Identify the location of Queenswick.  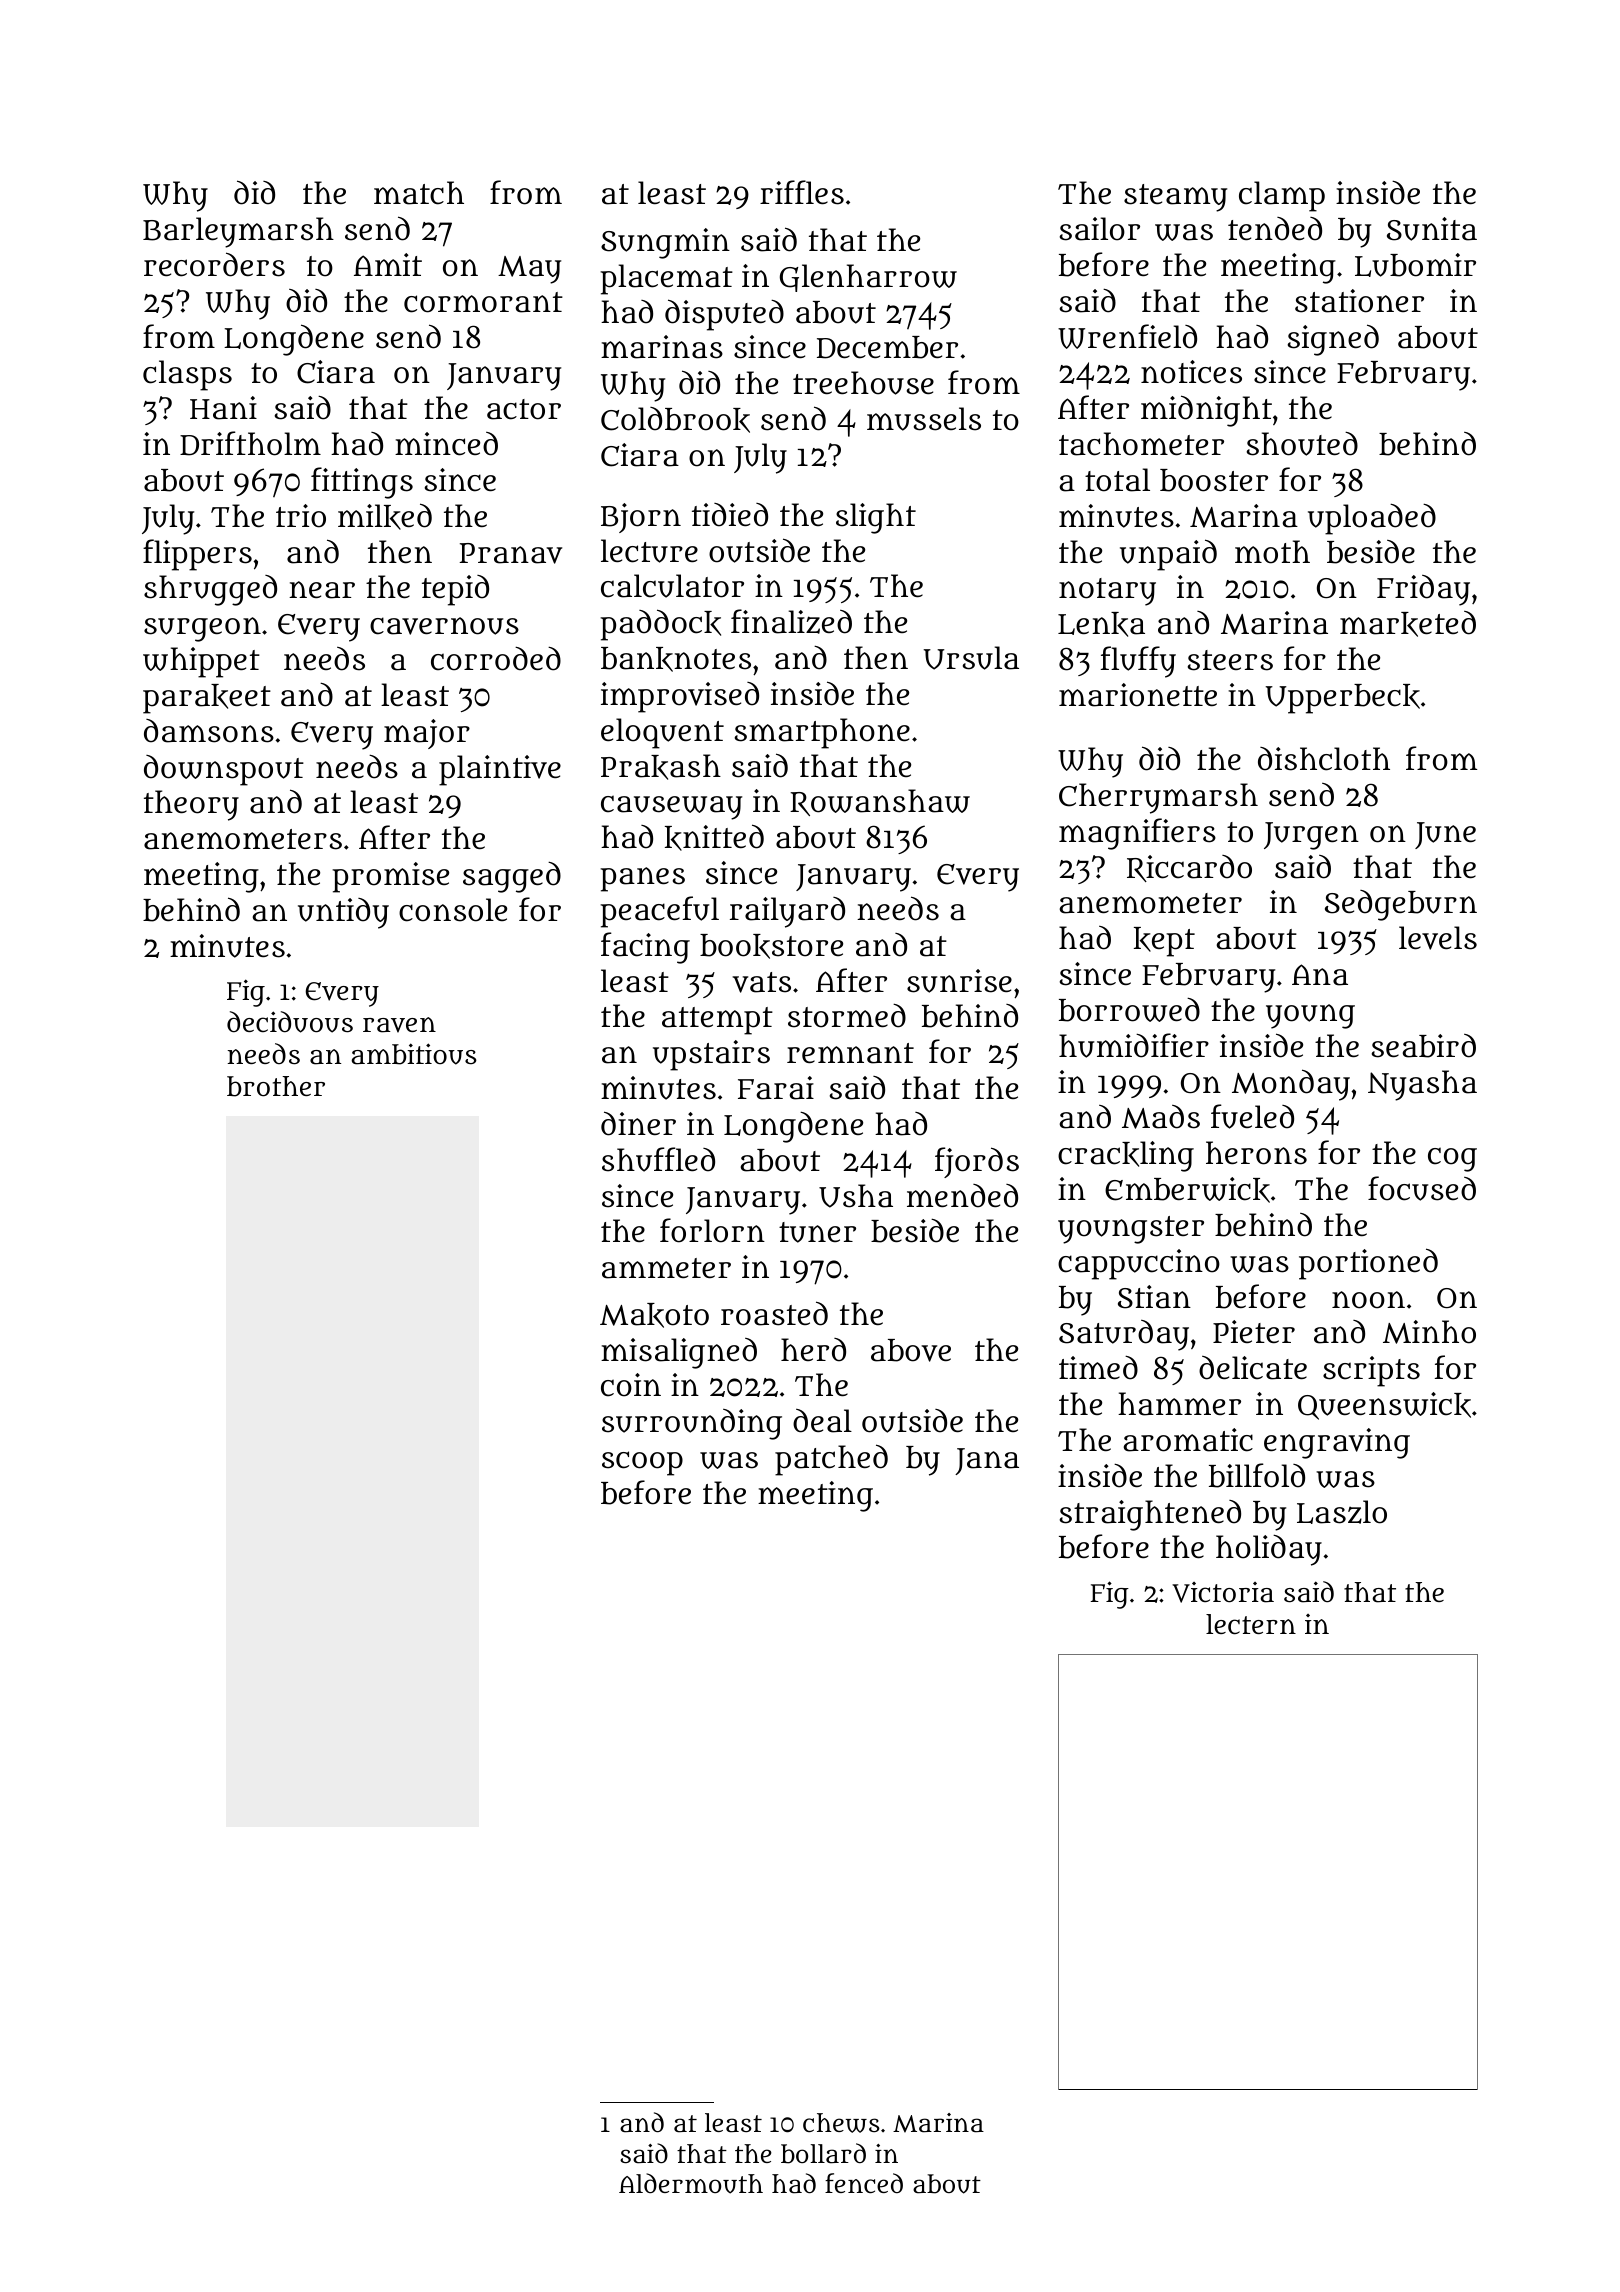
(1384, 1406).
